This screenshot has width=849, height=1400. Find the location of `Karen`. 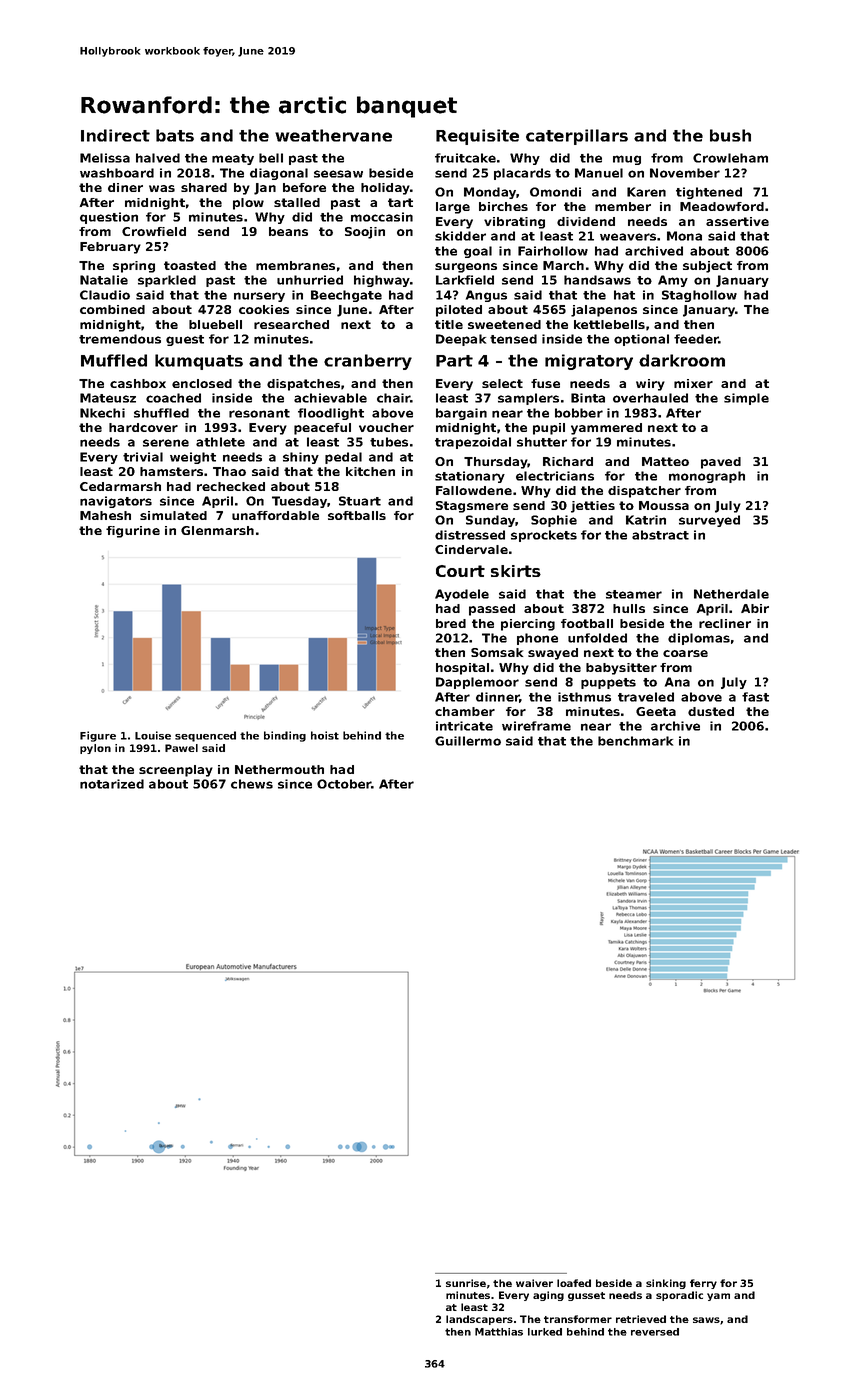

Karen is located at coordinates (646, 192).
